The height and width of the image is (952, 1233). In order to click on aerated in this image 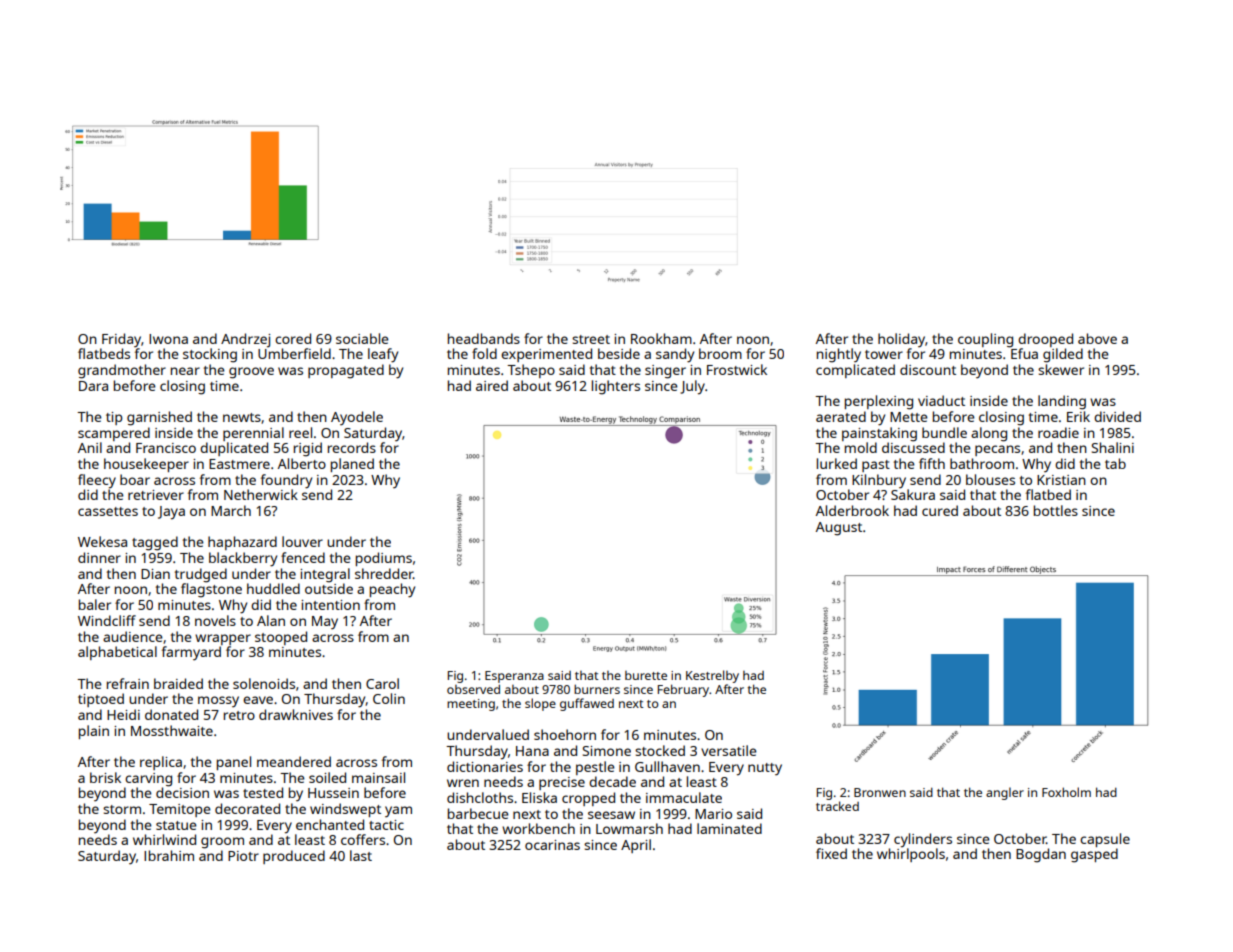, I will do `click(841, 416)`.
